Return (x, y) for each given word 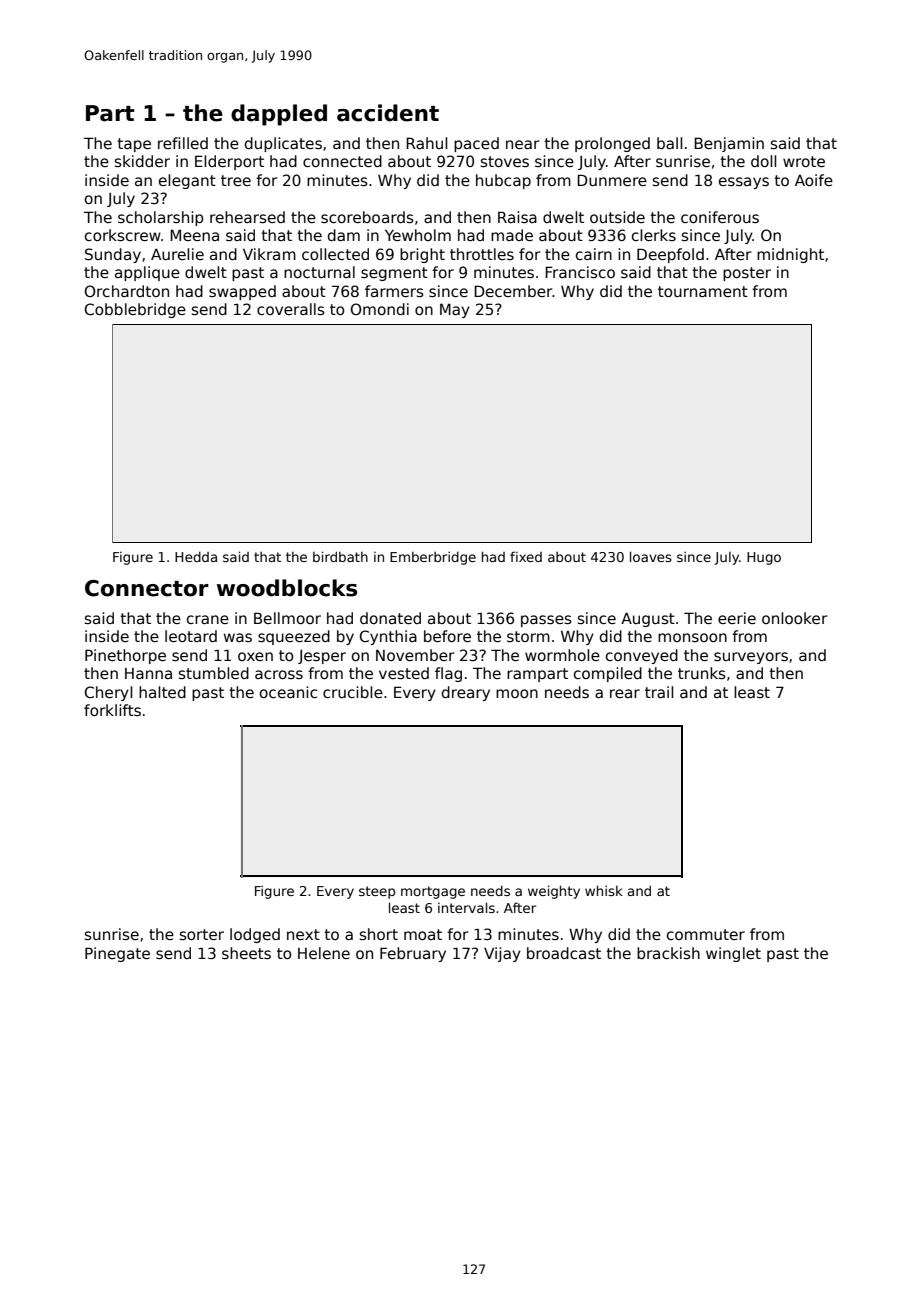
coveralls (291, 309)
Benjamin (729, 144)
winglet (733, 954)
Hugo (764, 558)
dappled (279, 115)
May (455, 310)
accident (388, 113)
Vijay (502, 954)
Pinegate (117, 954)
